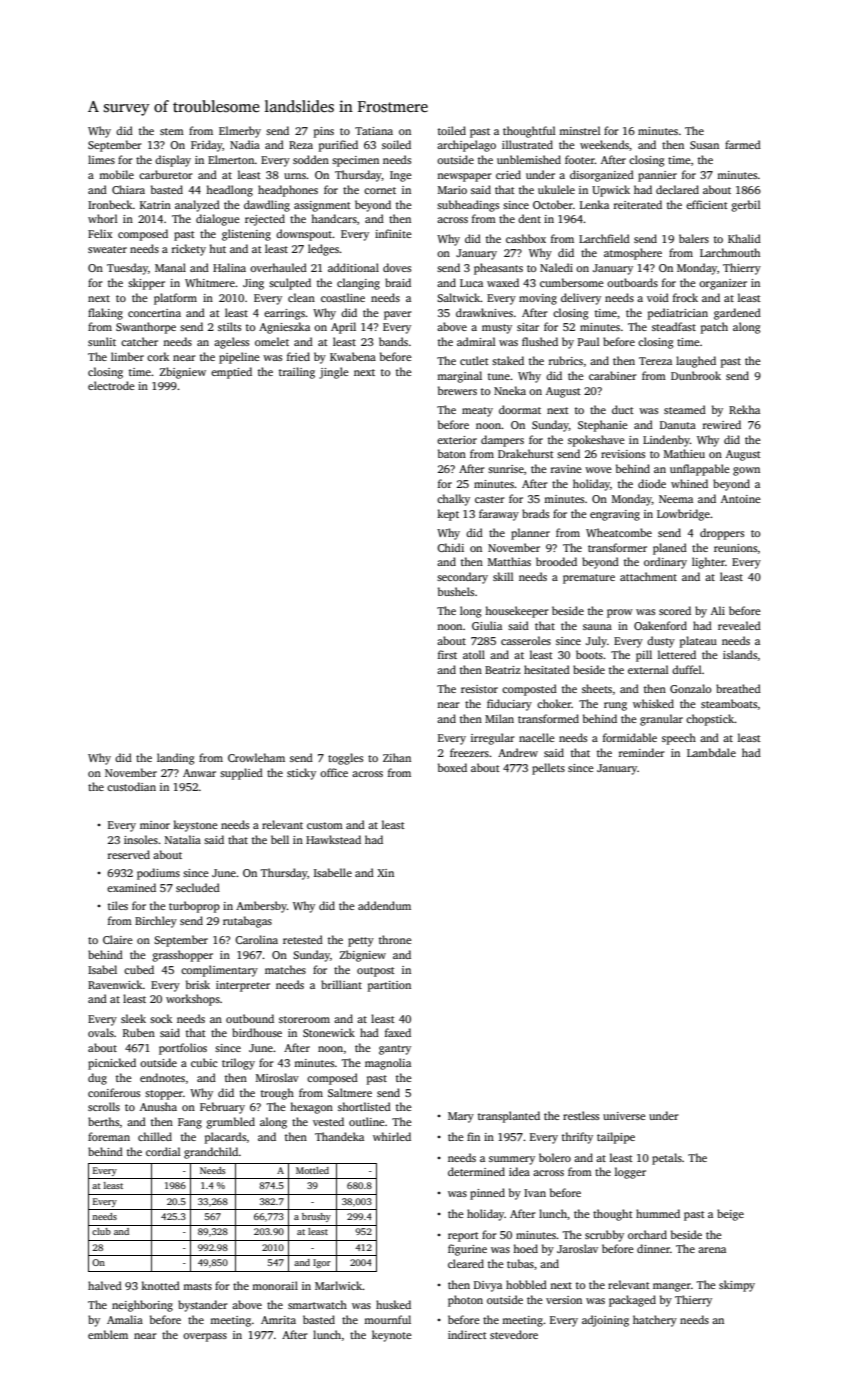  What do you see at coordinates (744, 238) in the image?
I see `Khalid` at bounding box center [744, 238].
